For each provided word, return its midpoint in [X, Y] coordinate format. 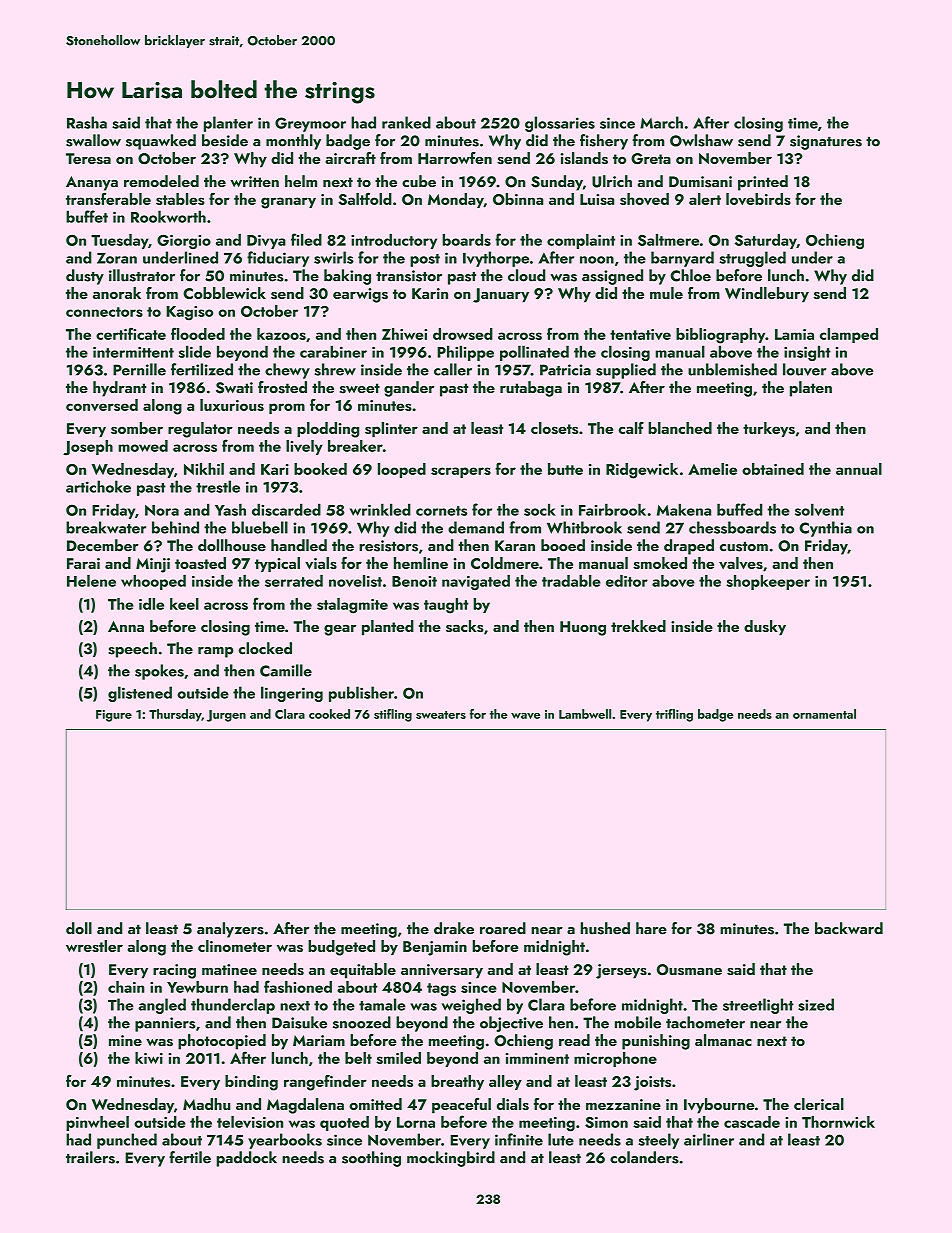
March [661, 122]
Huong [583, 628]
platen [811, 389]
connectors [104, 312]
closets [554, 428]
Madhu [206, 1104]
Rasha [87, 122]
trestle [218, 486]
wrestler [94, 946]
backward [849, 928]
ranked [406, 122]
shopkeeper [768, 582]
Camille [286, 670]
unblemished [732, 369]
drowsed [463, 334]
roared [503, 928]
